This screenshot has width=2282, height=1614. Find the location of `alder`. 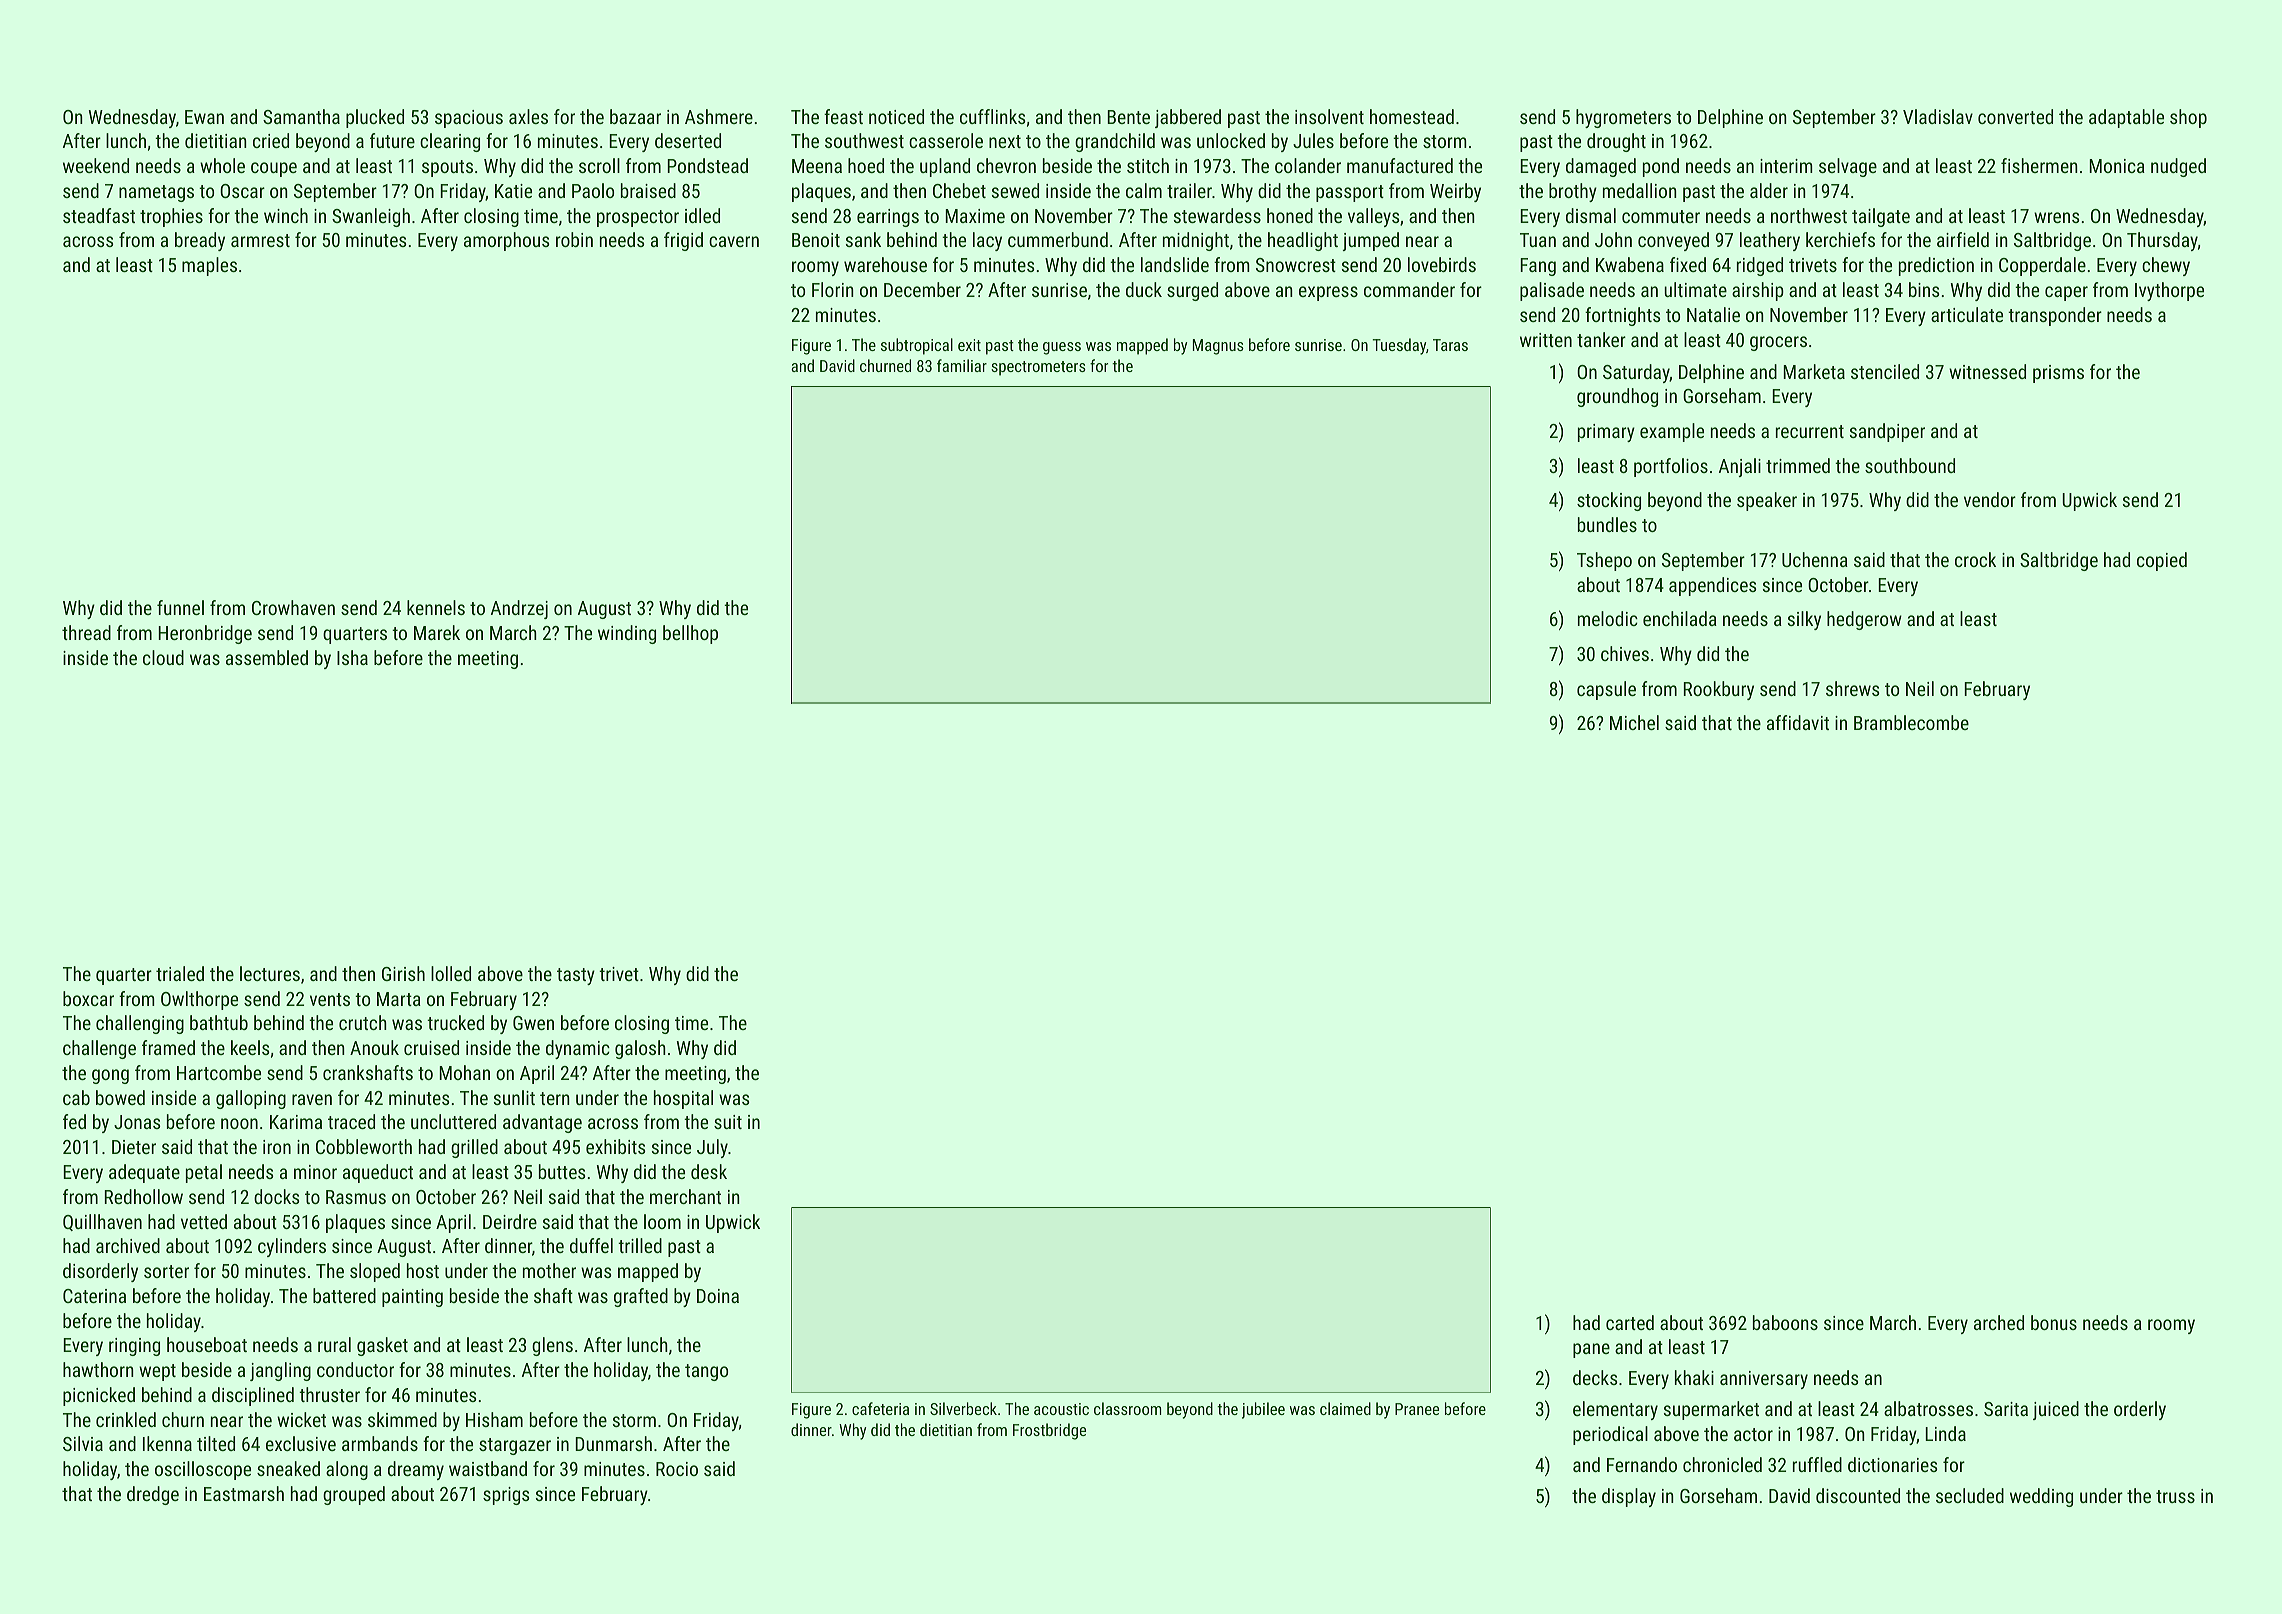

alder is located at coordinates (1769, 190).
